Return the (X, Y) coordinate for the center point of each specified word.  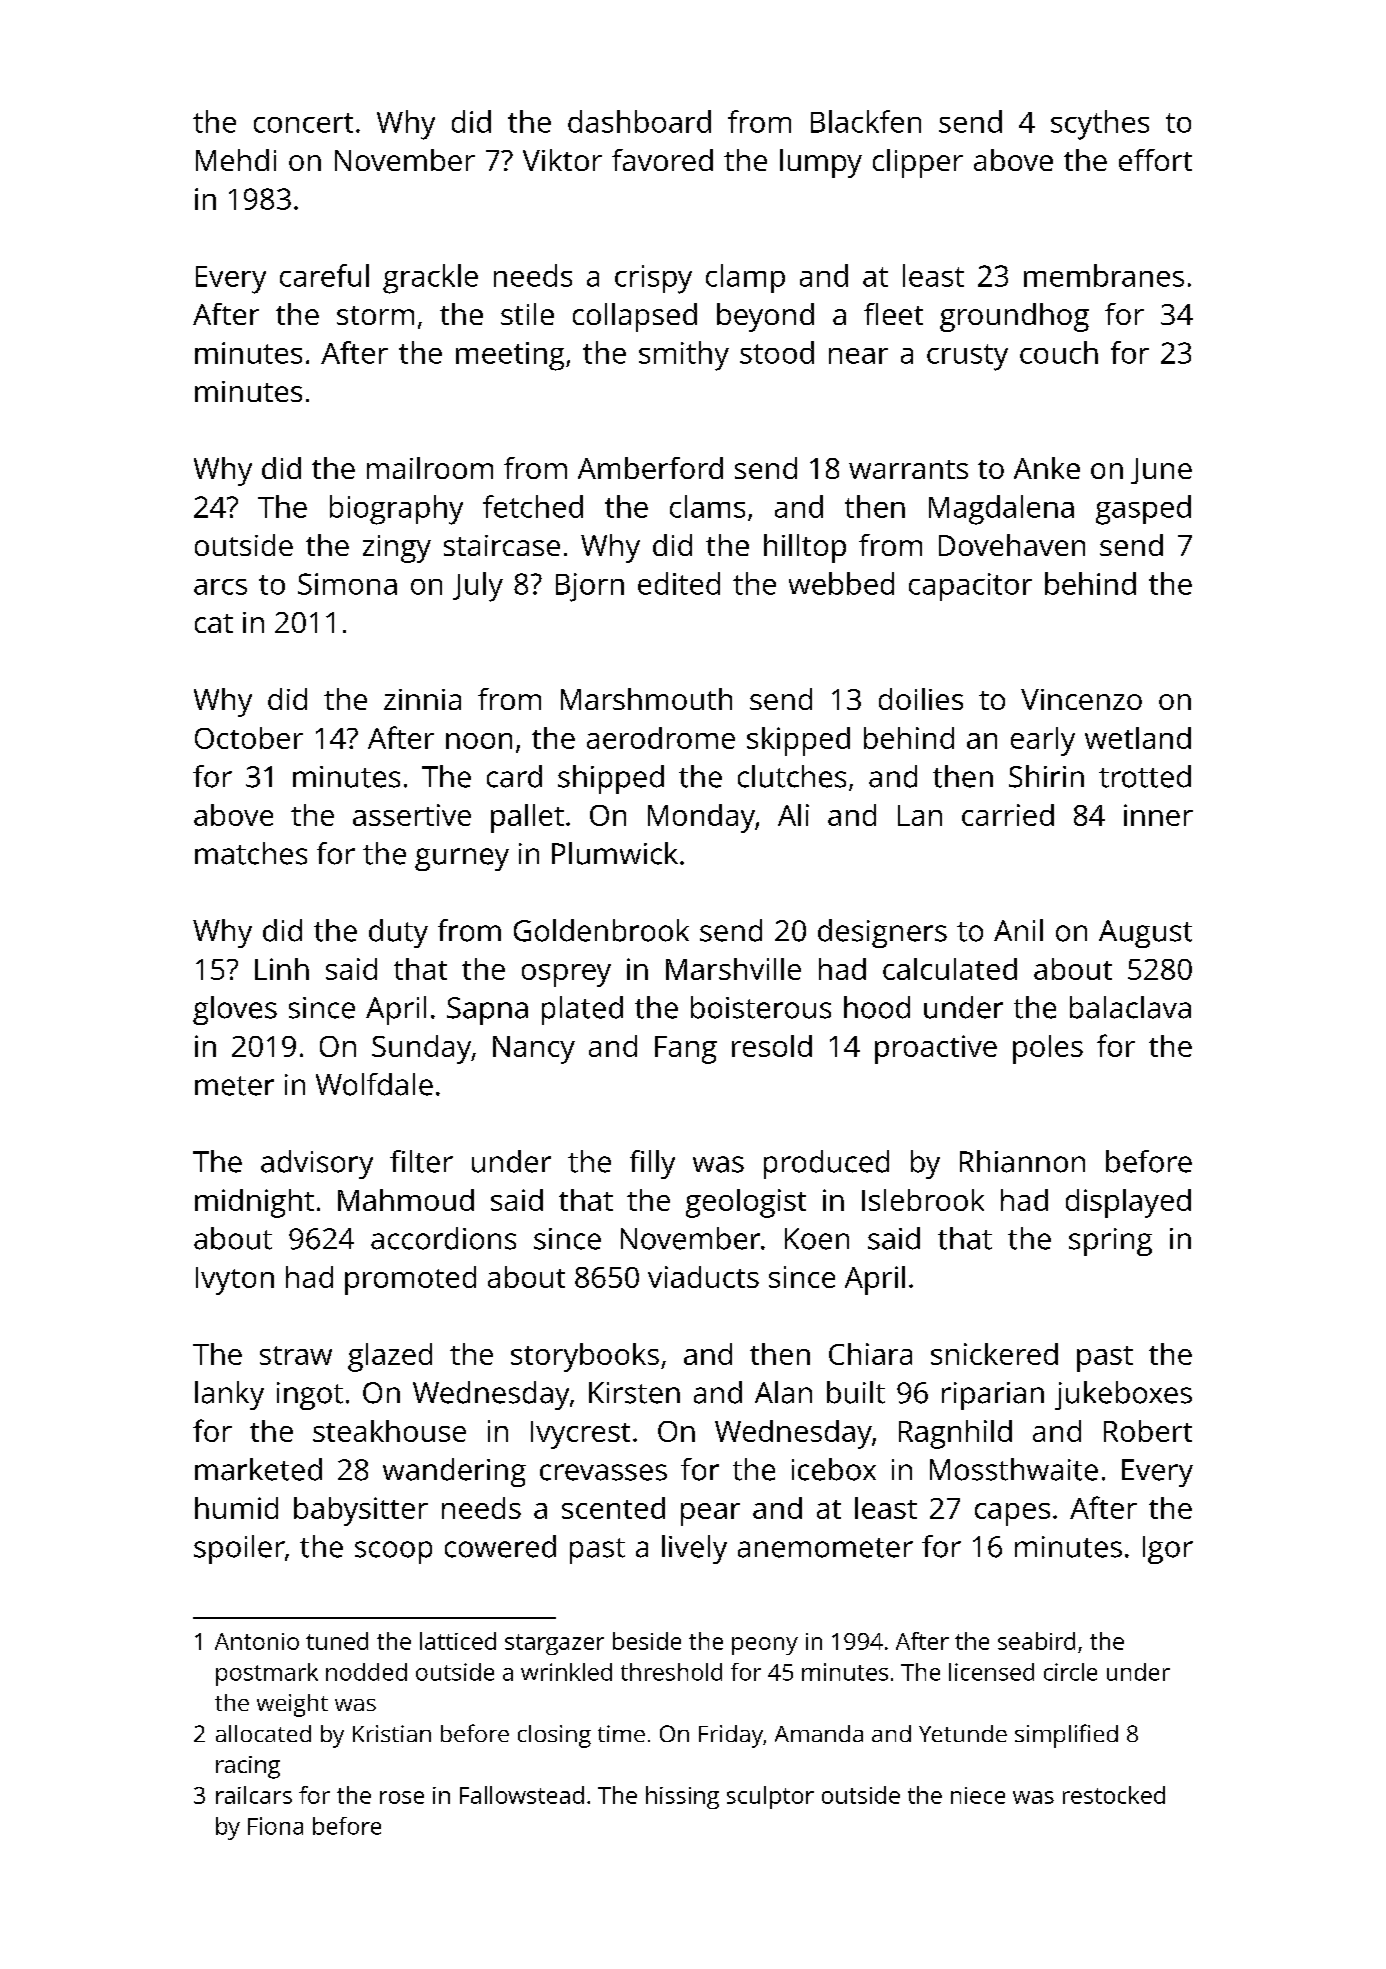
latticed (458, 1641)
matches (251, 853)
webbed (841, 583)
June (1161, 471)
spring (1110, 1242)
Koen (817, 1239)
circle (1070, 1672)
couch (1059, 352)
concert (303, 123)
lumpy (821, 163)
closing (554, 1736)
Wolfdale (374, 1084)
